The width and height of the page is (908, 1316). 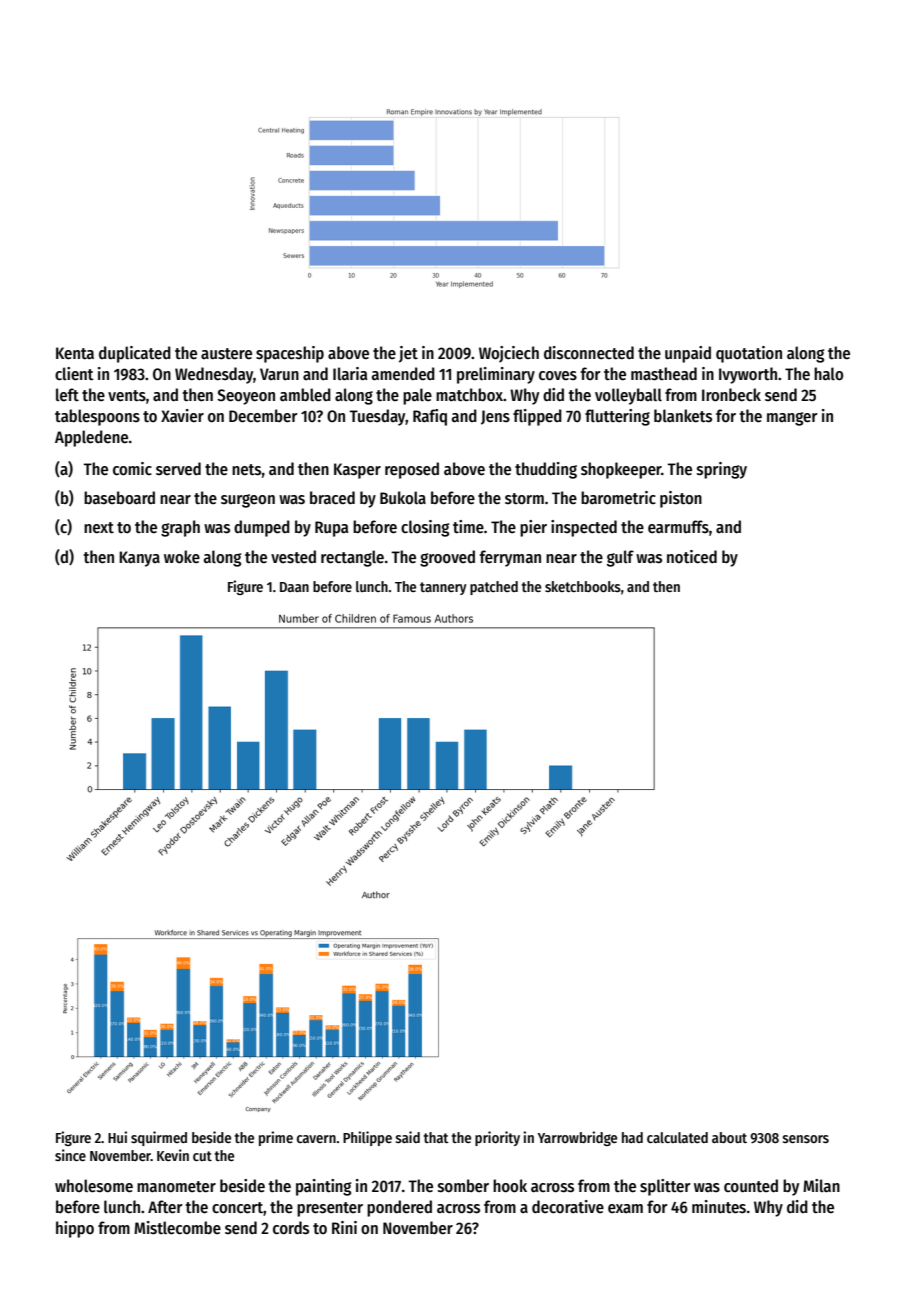 I want to click on Rafiq, so click(x=430, y=417).
